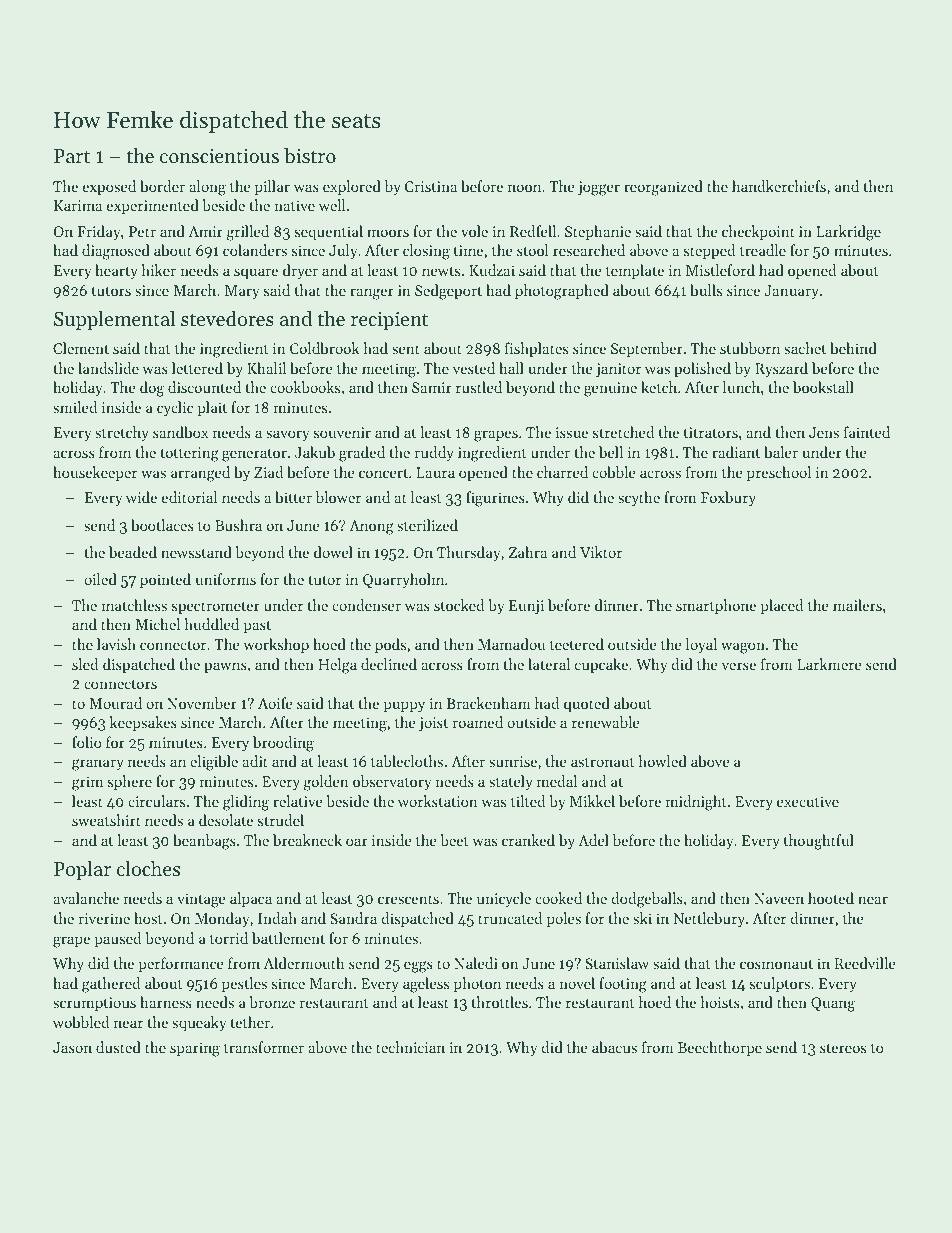 This screenshot has width=952, height=1233. I want to click on tilted, so click(528, 801).
